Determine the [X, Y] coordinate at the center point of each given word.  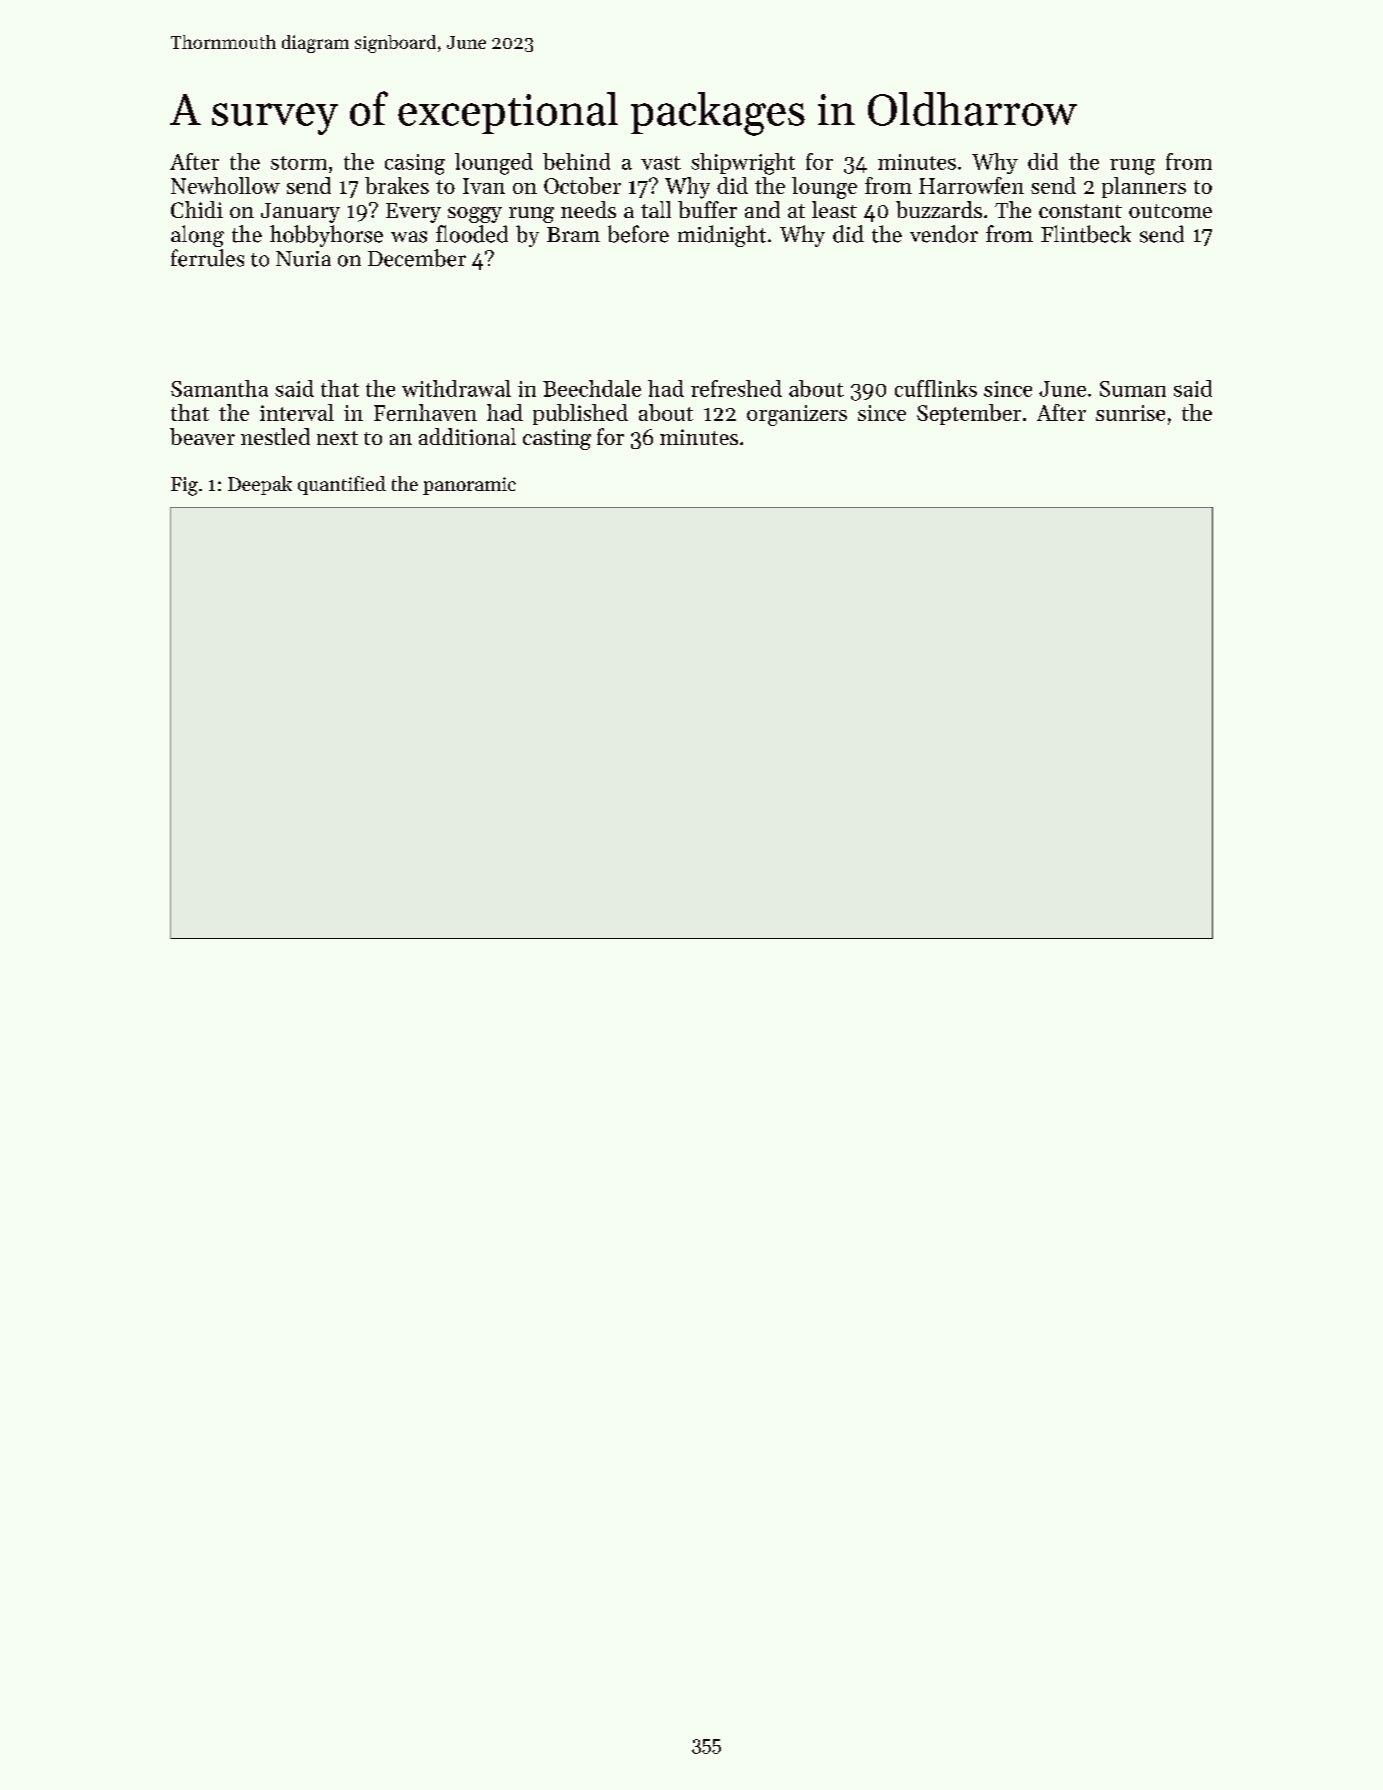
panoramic [469, 486]
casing [415, 164]
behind [576, 161]
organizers [797, 415]
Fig [184, 486]
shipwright [743, 164]
